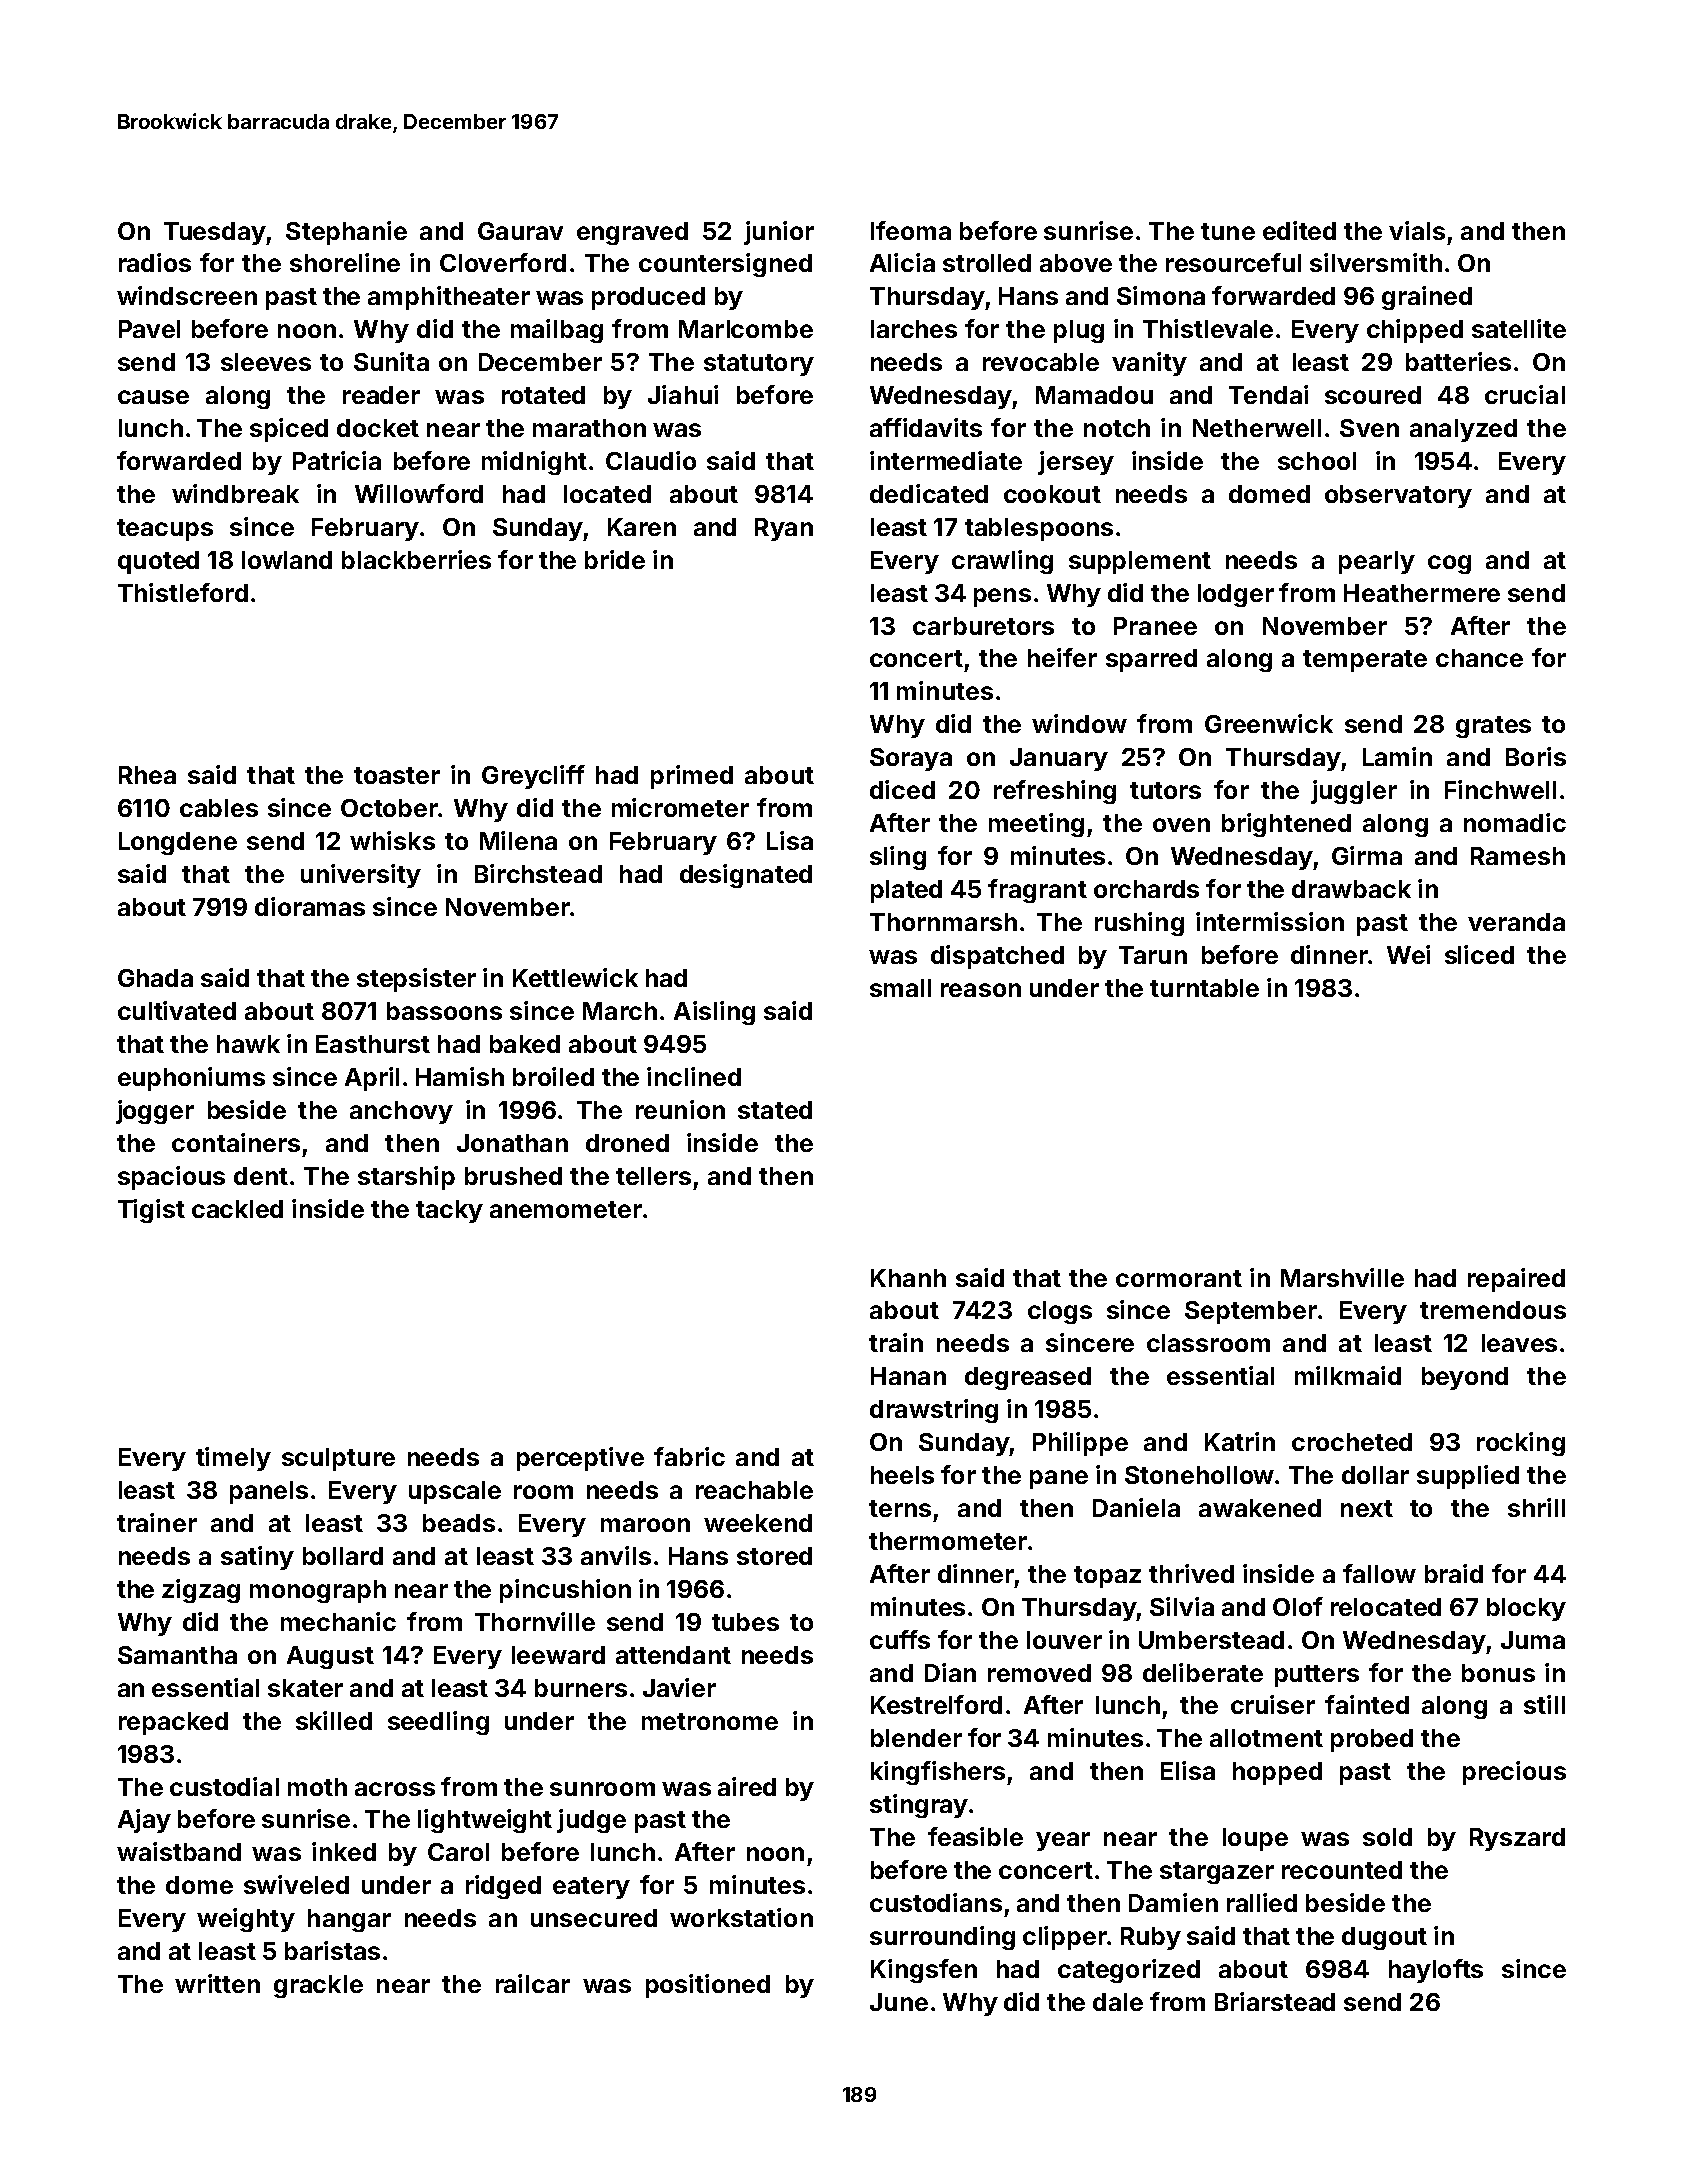 The height and width of the screenshot is (2178, 1683). I want to click on January, so click(1059, 759).
